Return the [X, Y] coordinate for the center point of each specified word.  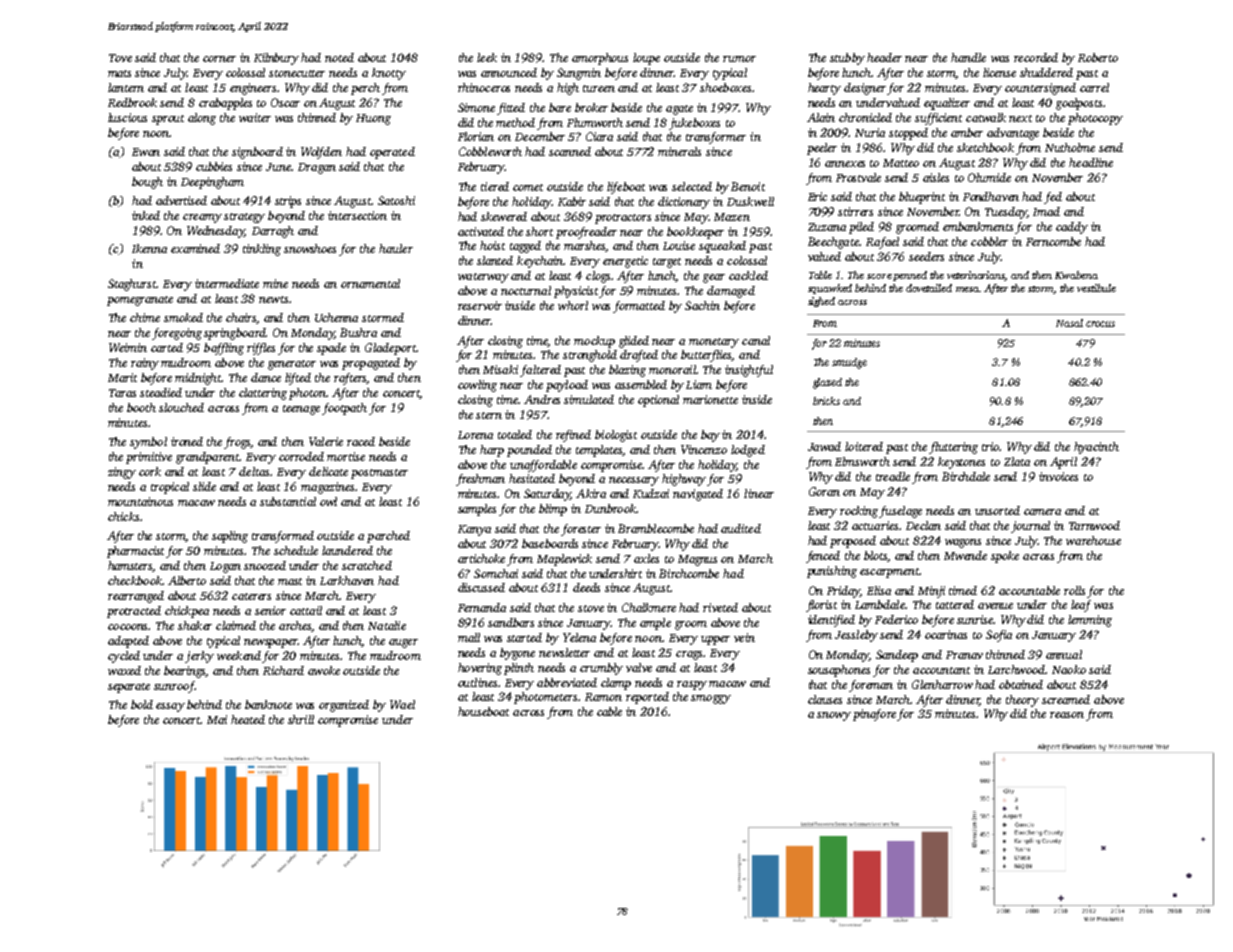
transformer [716, 138]
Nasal [1069, 323]
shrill [301, 719]
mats [119, 73]
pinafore [874, 715]
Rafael [882, 243]
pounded [529, 451]
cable [609, 711]
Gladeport [390, 349]
